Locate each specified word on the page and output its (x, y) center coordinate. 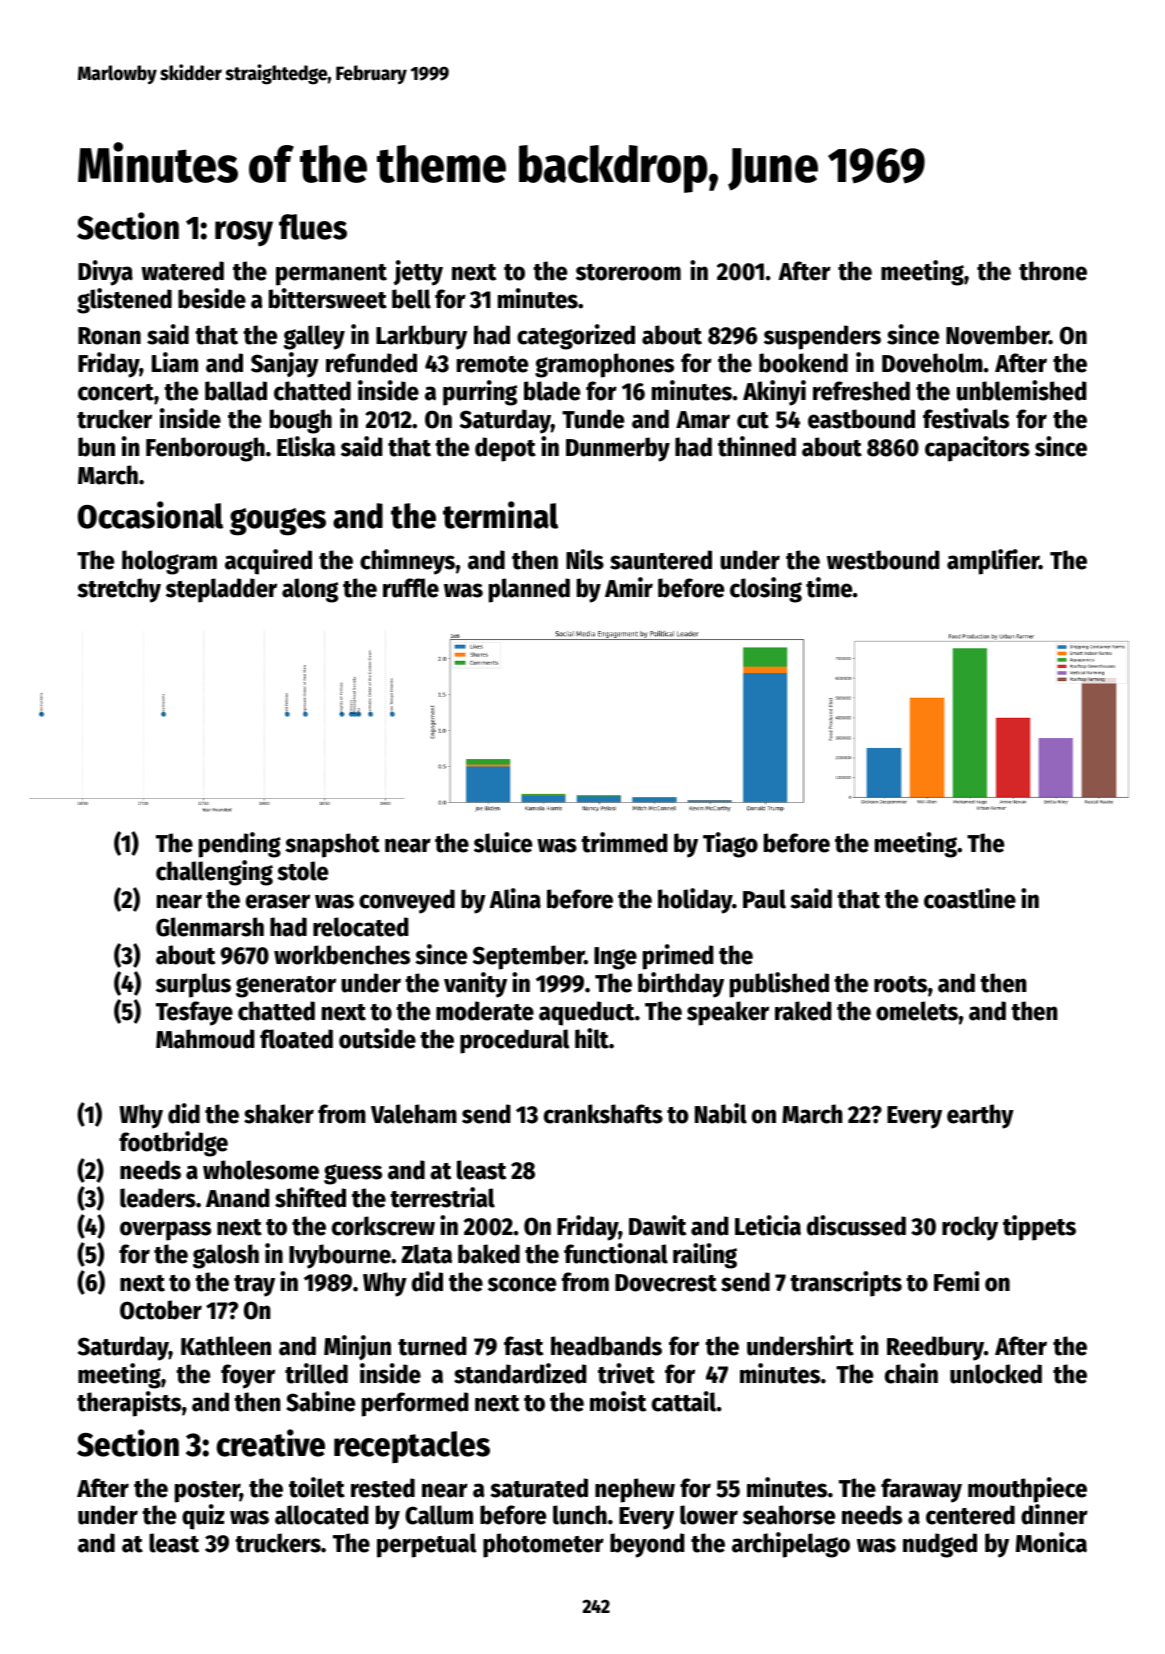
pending (240, 845)
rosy (244, 233)
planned (529, 590)
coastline (970, 898)
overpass (165, 1231)
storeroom (628, 272)
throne (1053, 271)
